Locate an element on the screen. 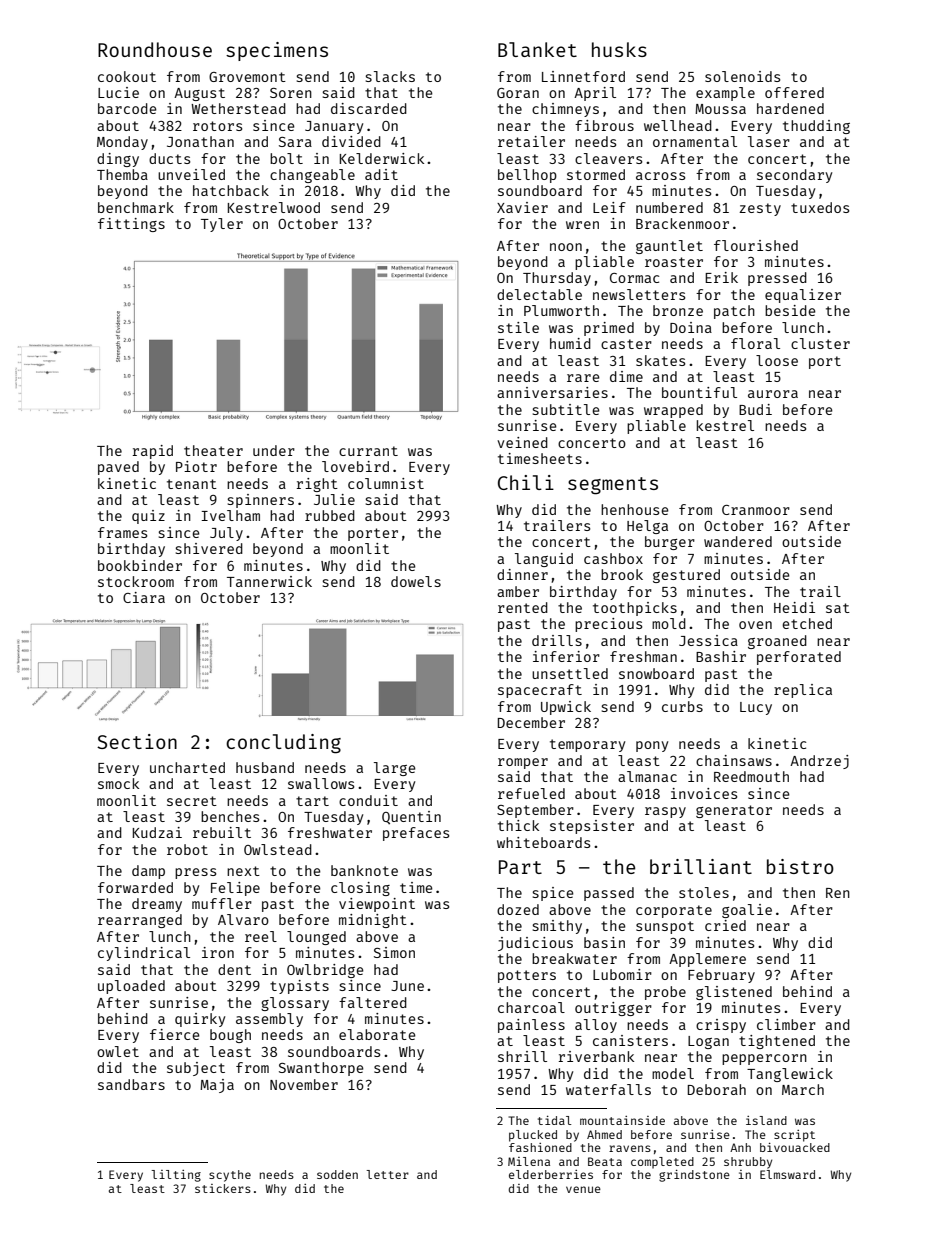 This screenshot has height=1233, width=952. spacecraft is located at coordinates (540, 691).
